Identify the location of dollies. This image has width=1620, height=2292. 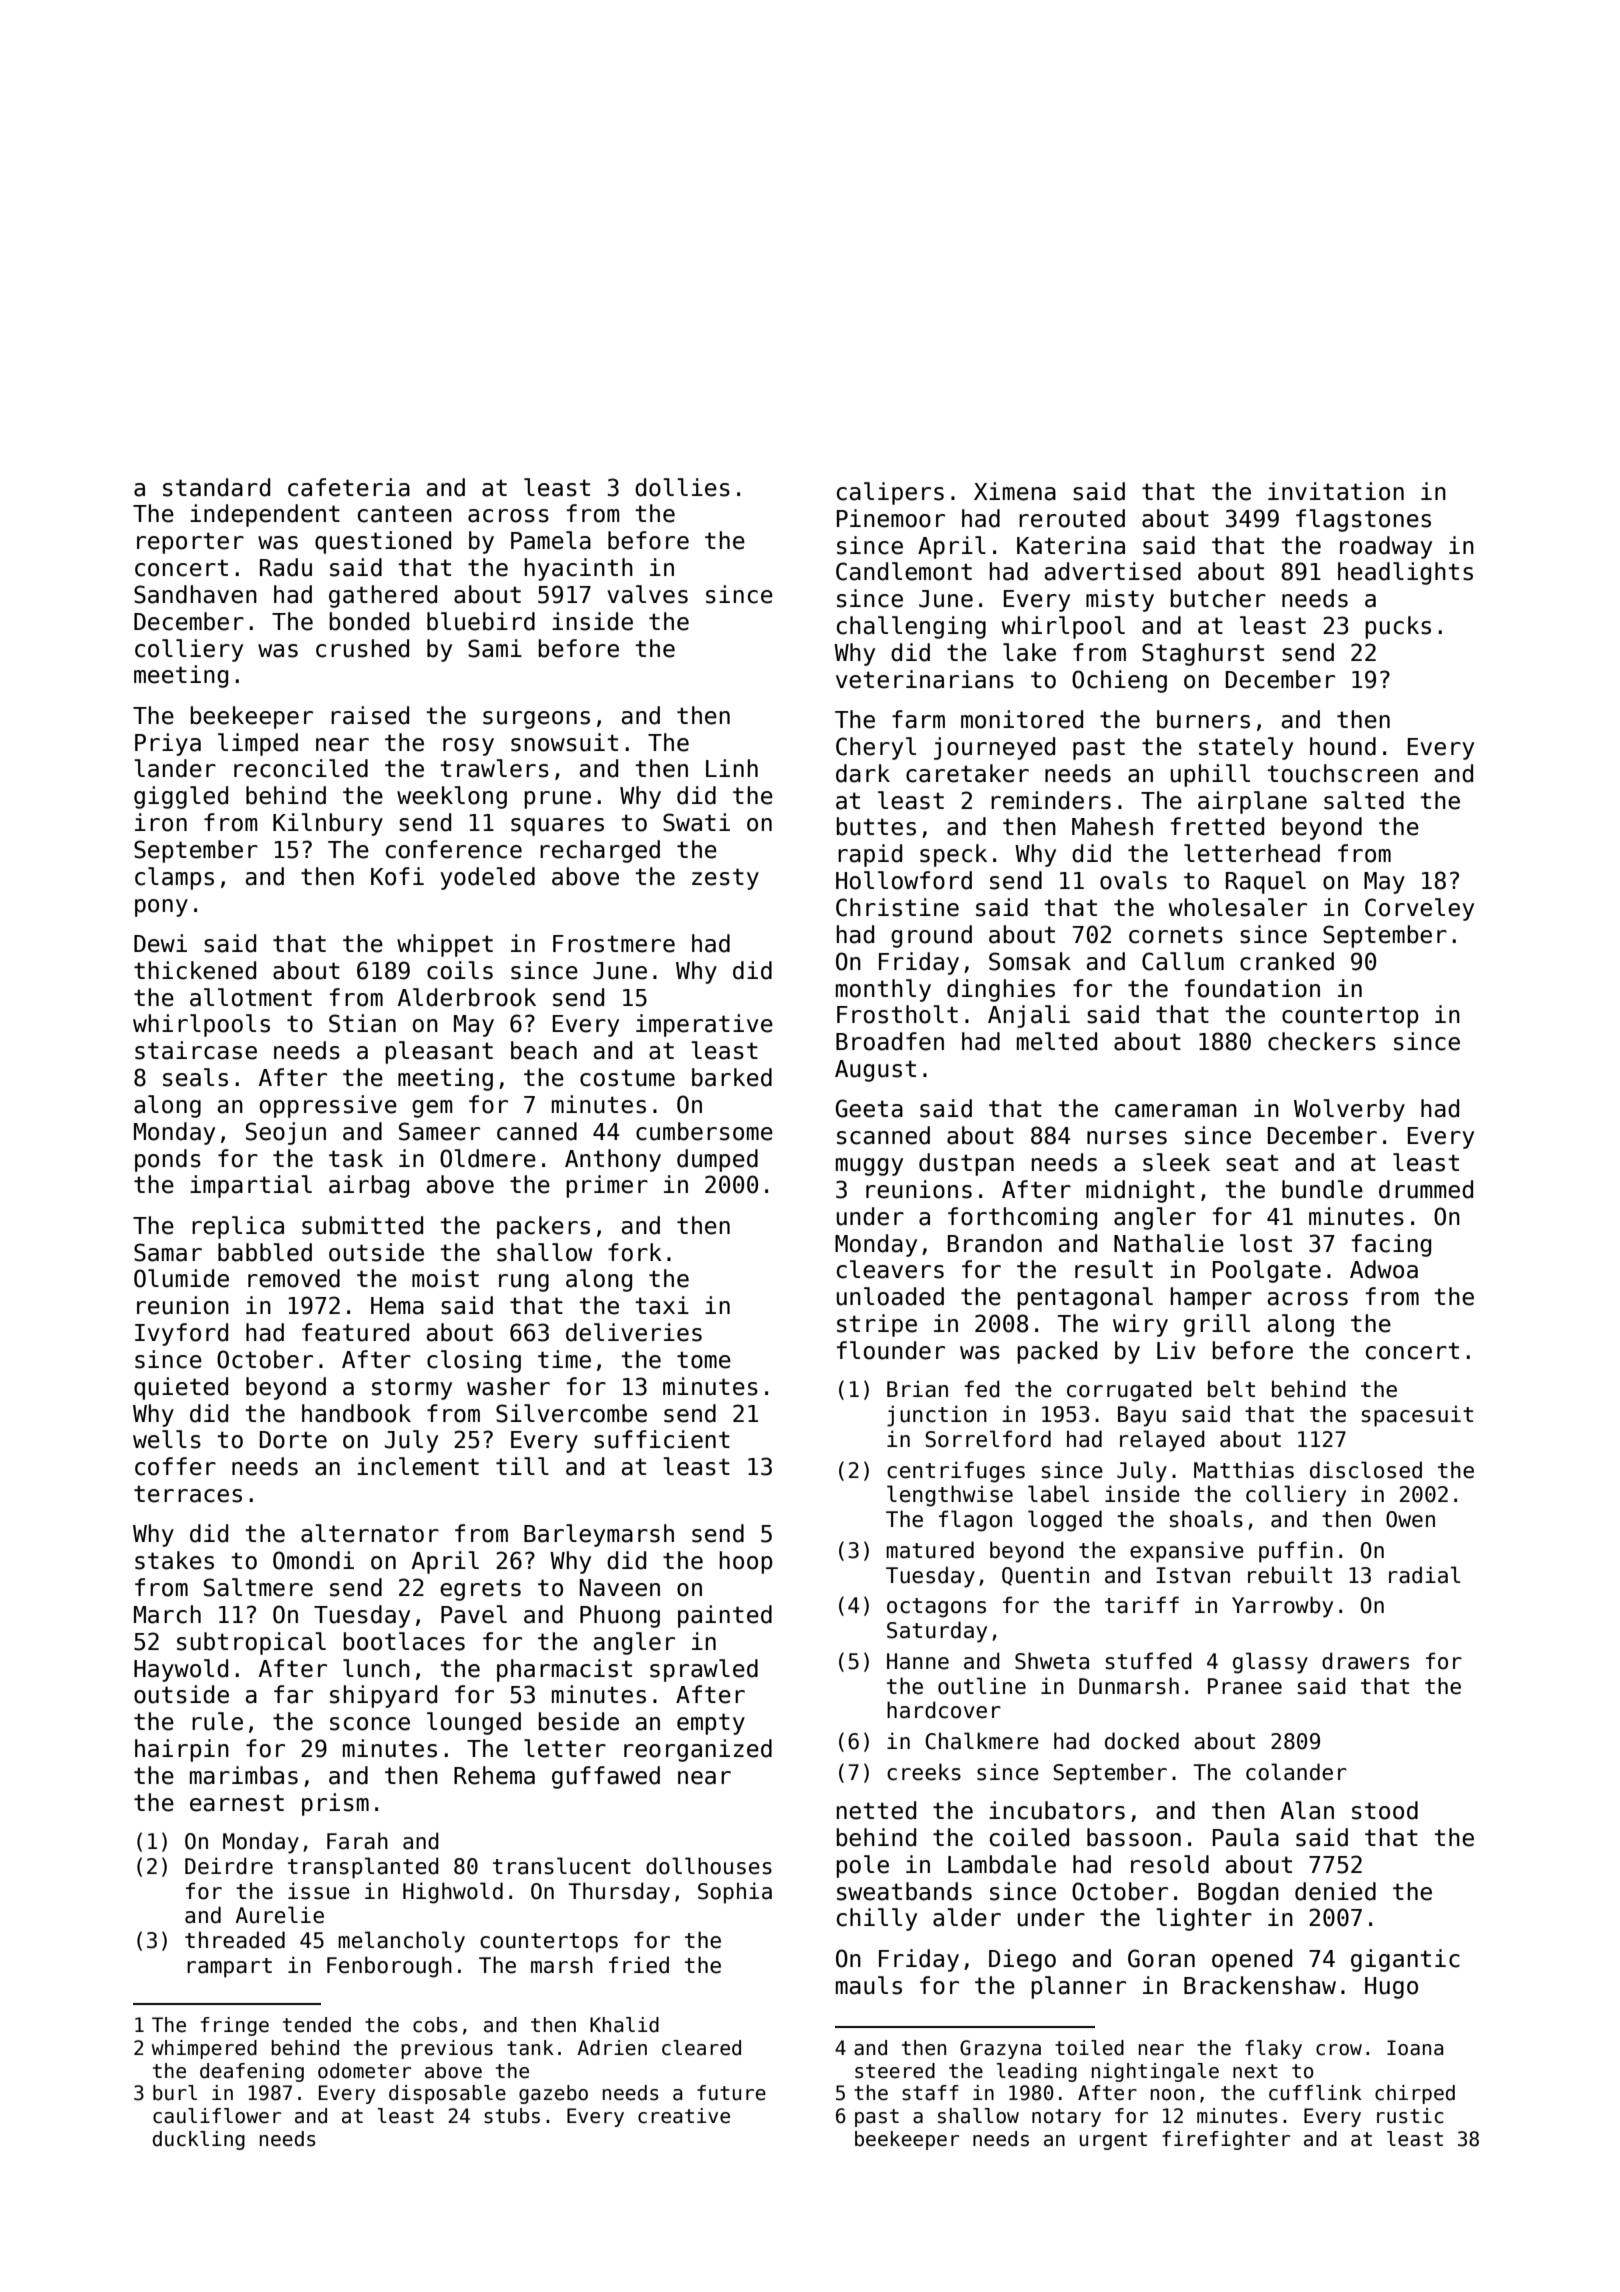
(682, 487).
